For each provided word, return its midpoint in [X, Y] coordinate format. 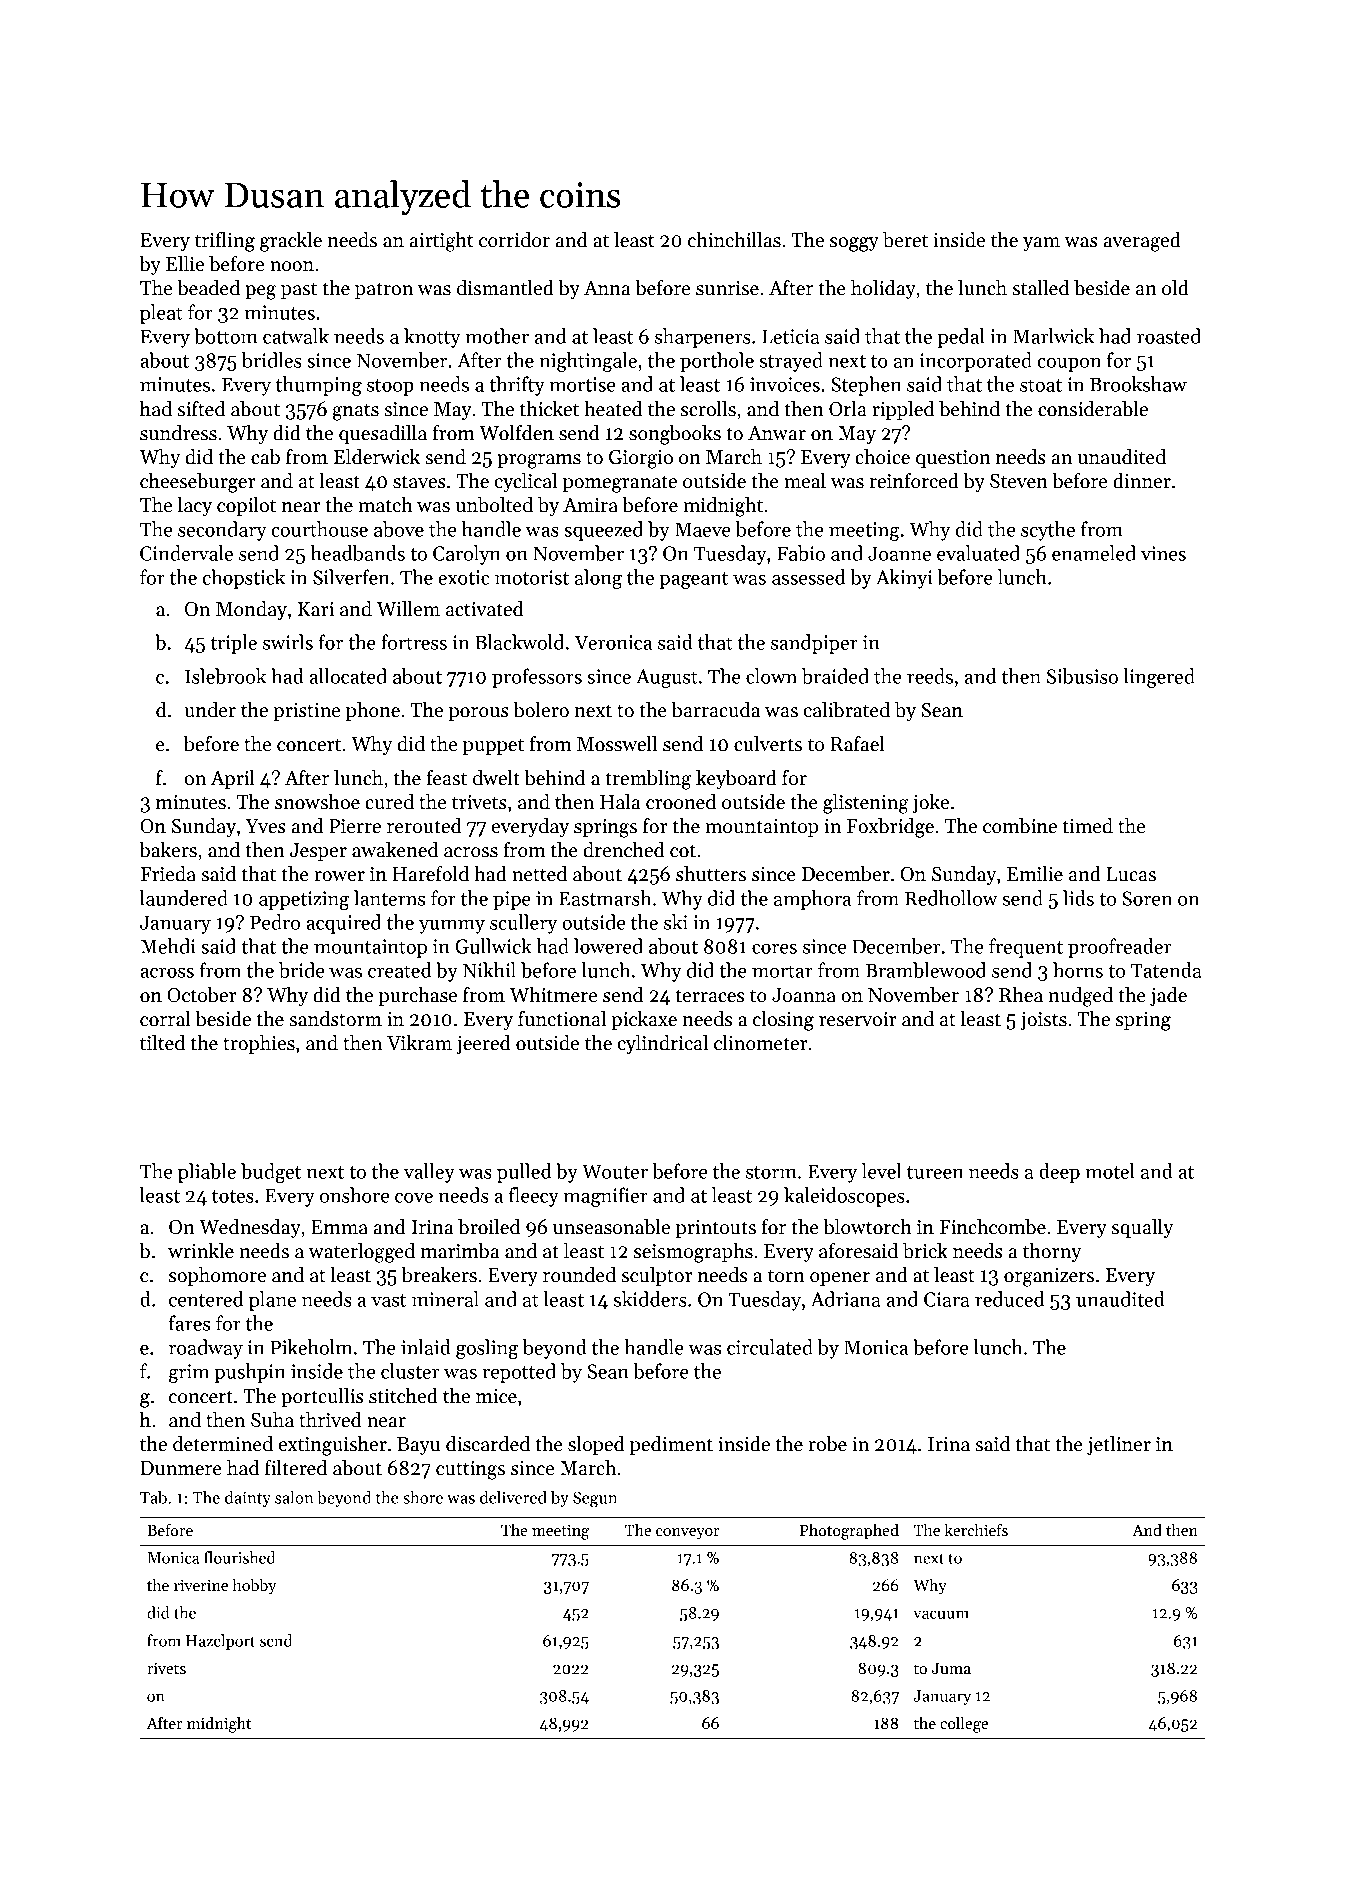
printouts [716, 1229]
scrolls [708, 409]
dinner [1142, 481]
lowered [608, 946]
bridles [272, 360]
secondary [222, 531]
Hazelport [220, 1642]
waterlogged [361, 1253]
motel [1110, 1171]
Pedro [275, 922]
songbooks [675, 435]
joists [1043, 1021]
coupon [1069, 365]
